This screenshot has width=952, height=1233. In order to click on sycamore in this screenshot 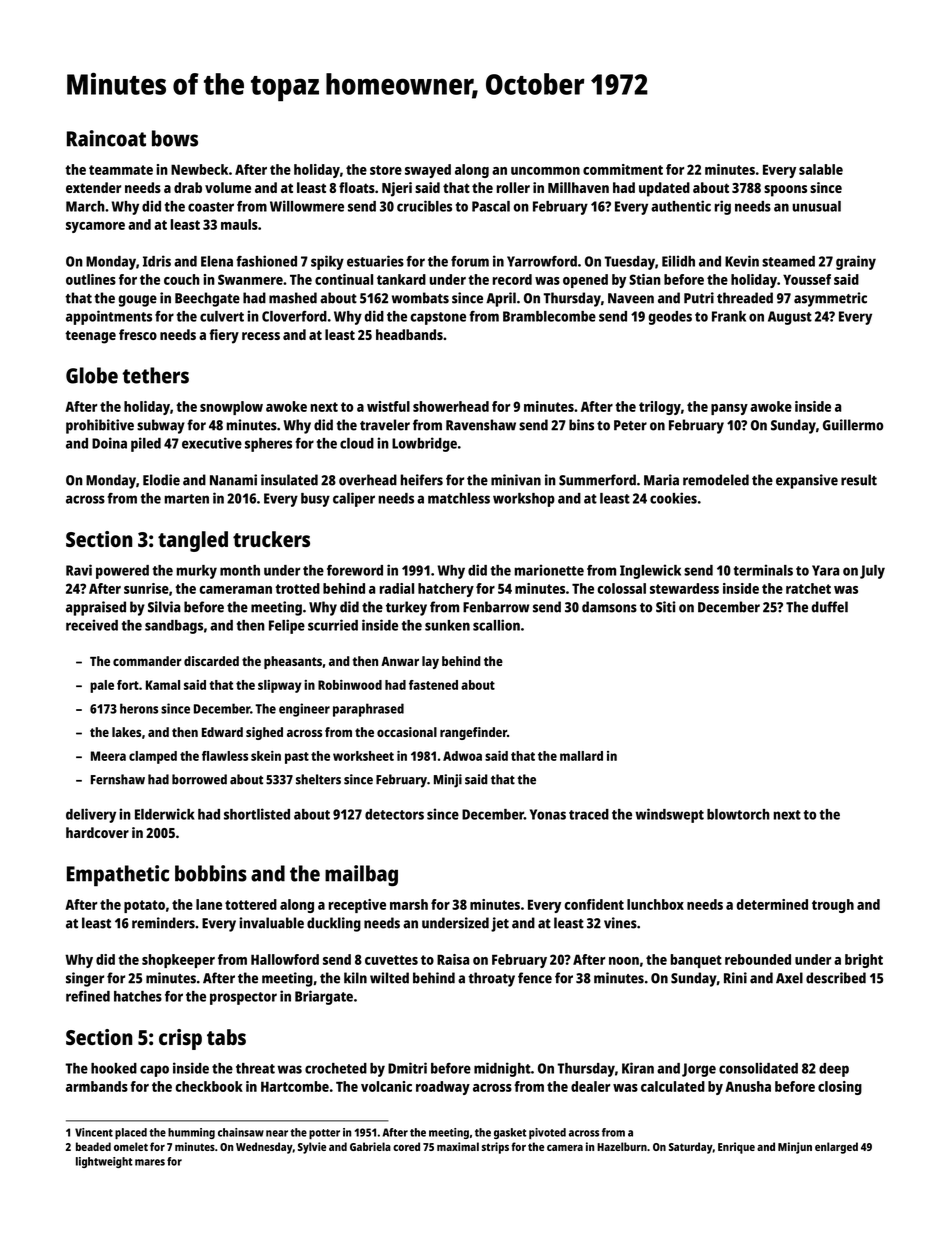, I will do `click(95, 227)`.
